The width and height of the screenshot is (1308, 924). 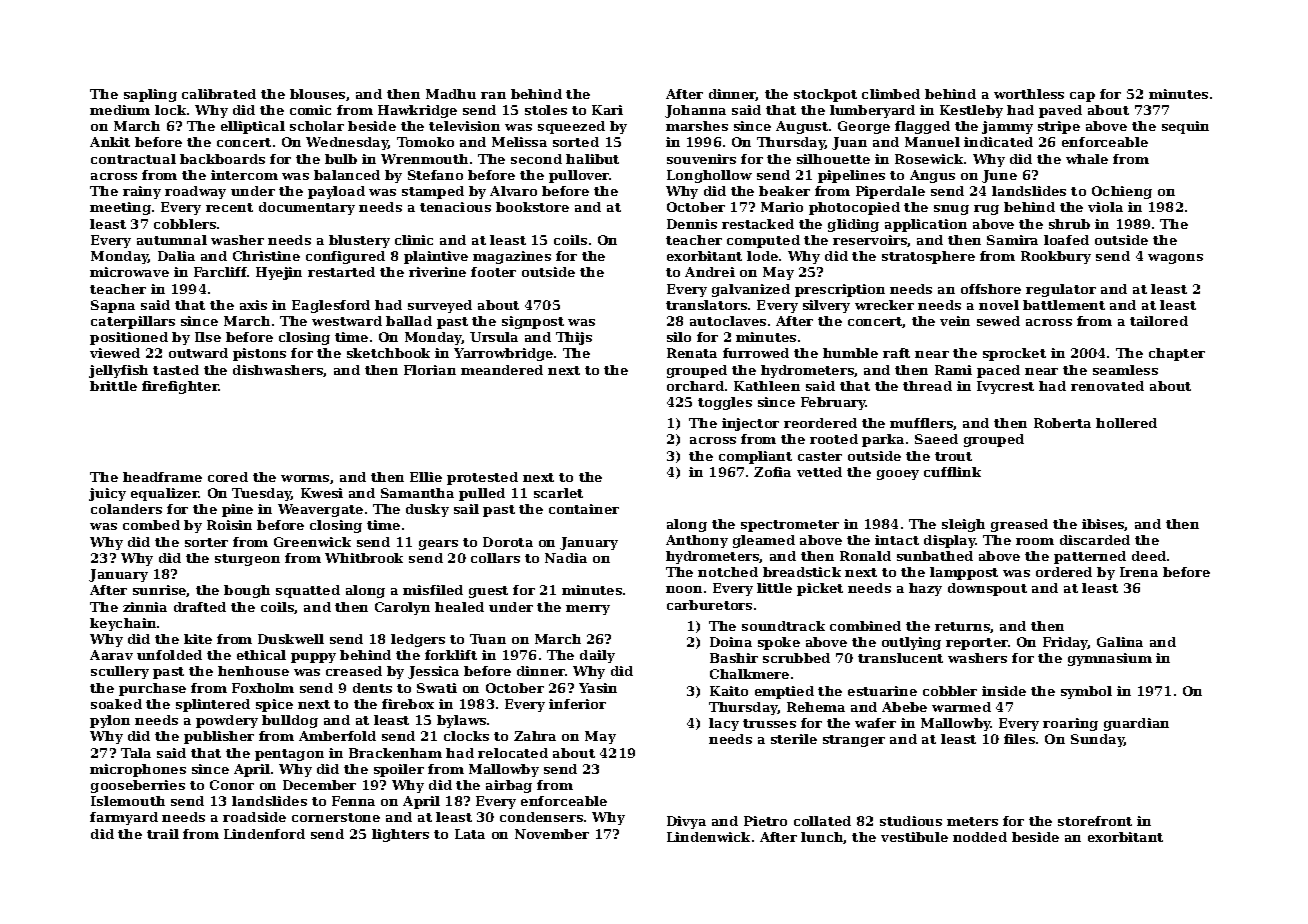 What do you see at coordinates (222, 159) in the screenshot?
I see `backboards` at bounding box center [222, 159].
